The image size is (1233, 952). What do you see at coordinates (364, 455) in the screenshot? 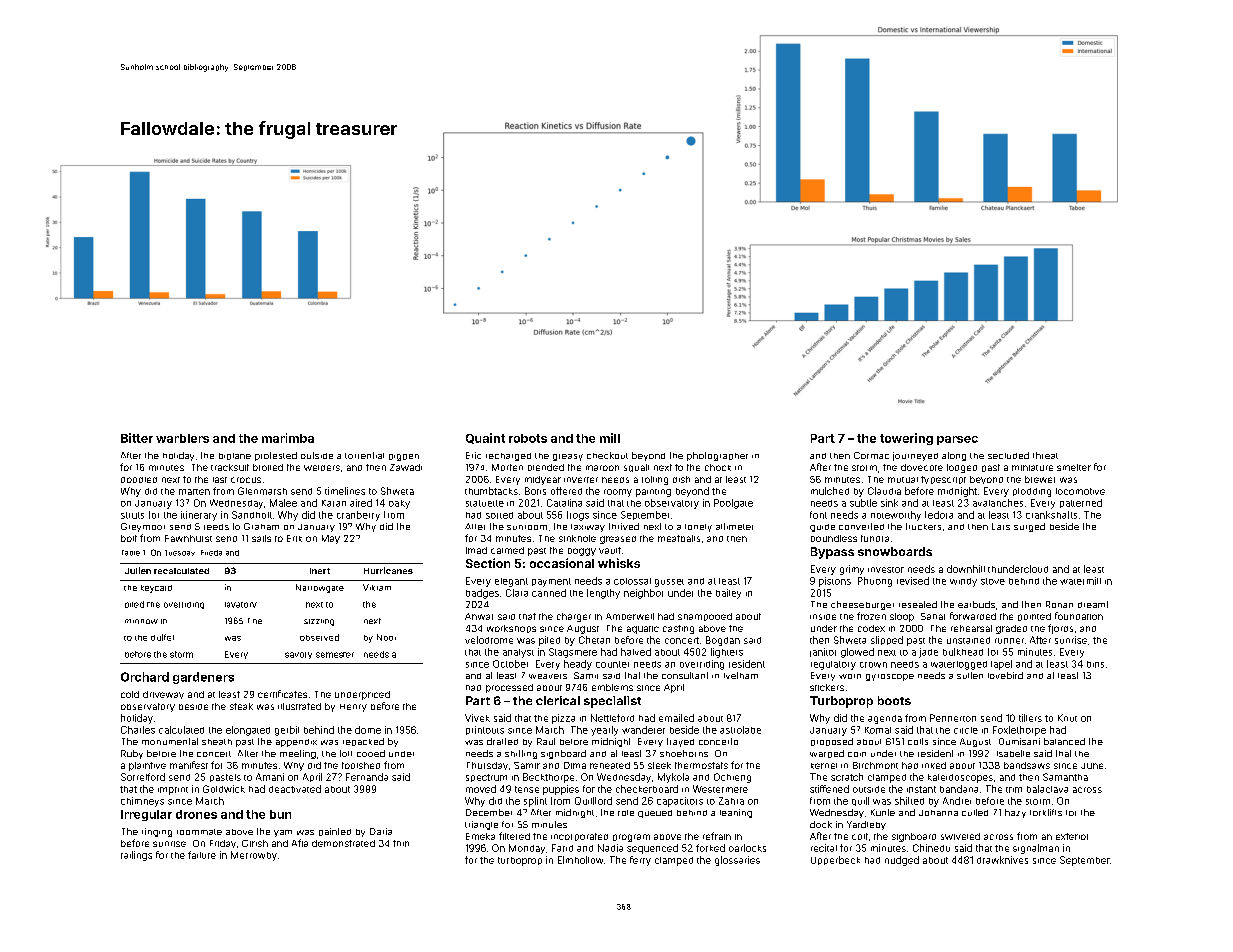
I see `torrential` at bounding box center [364, 455].
